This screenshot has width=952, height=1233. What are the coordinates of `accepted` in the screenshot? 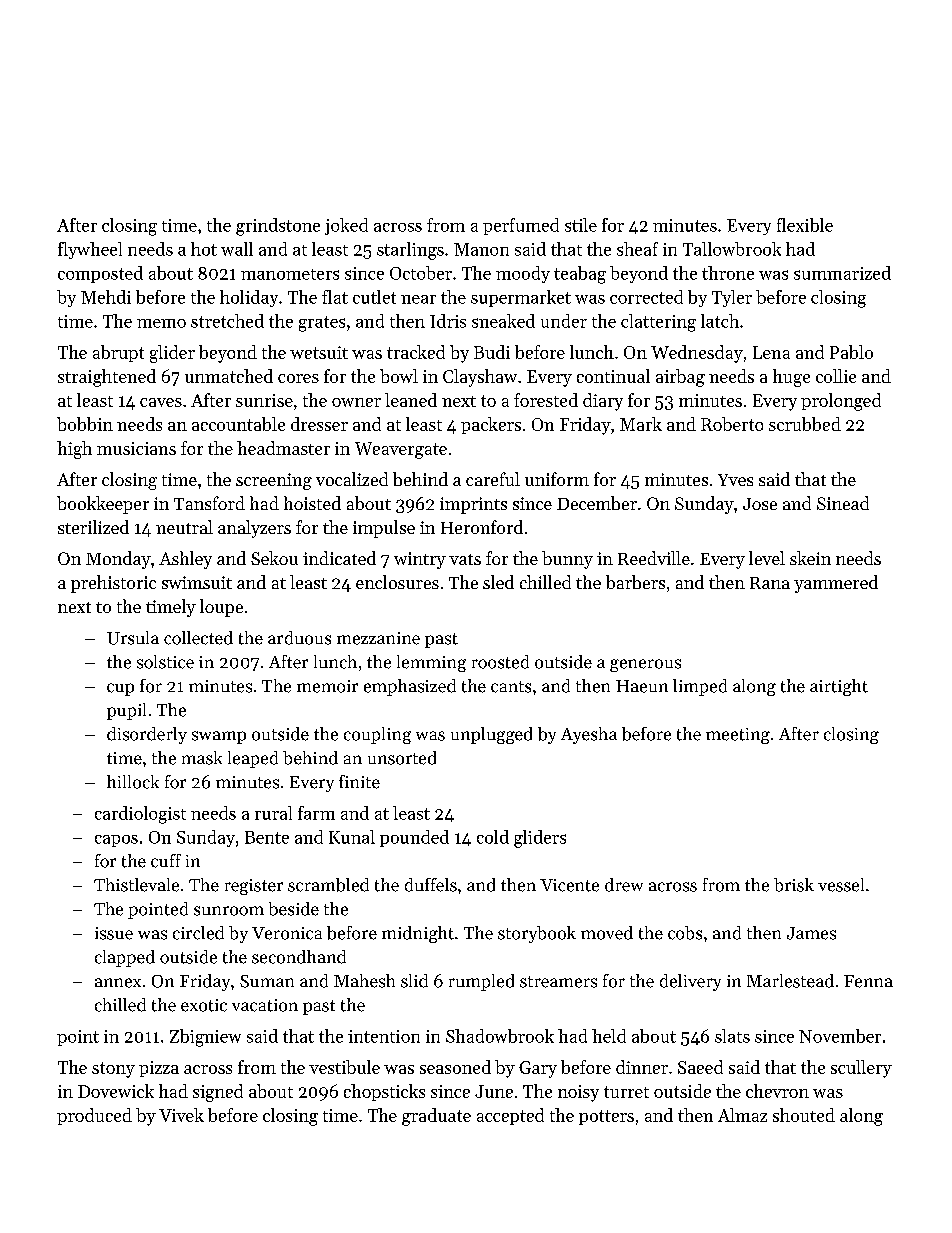 It's located at (510, 1116).
